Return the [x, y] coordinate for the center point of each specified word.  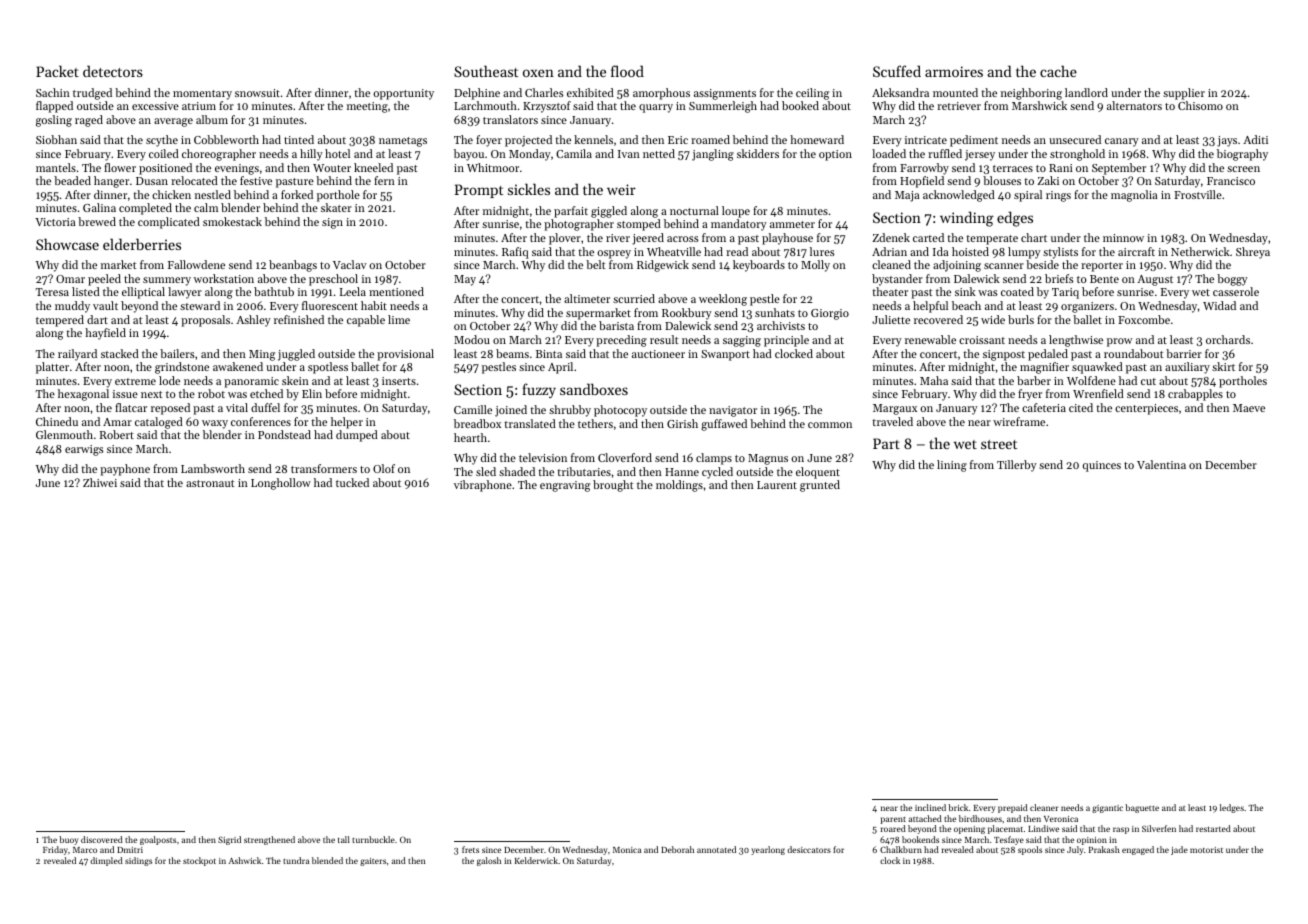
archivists [781, 325]
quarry [656, 108]
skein [295, 380]
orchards [1228, 339]
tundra [296, 860]
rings [1058, 196]
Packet [57, 71]
